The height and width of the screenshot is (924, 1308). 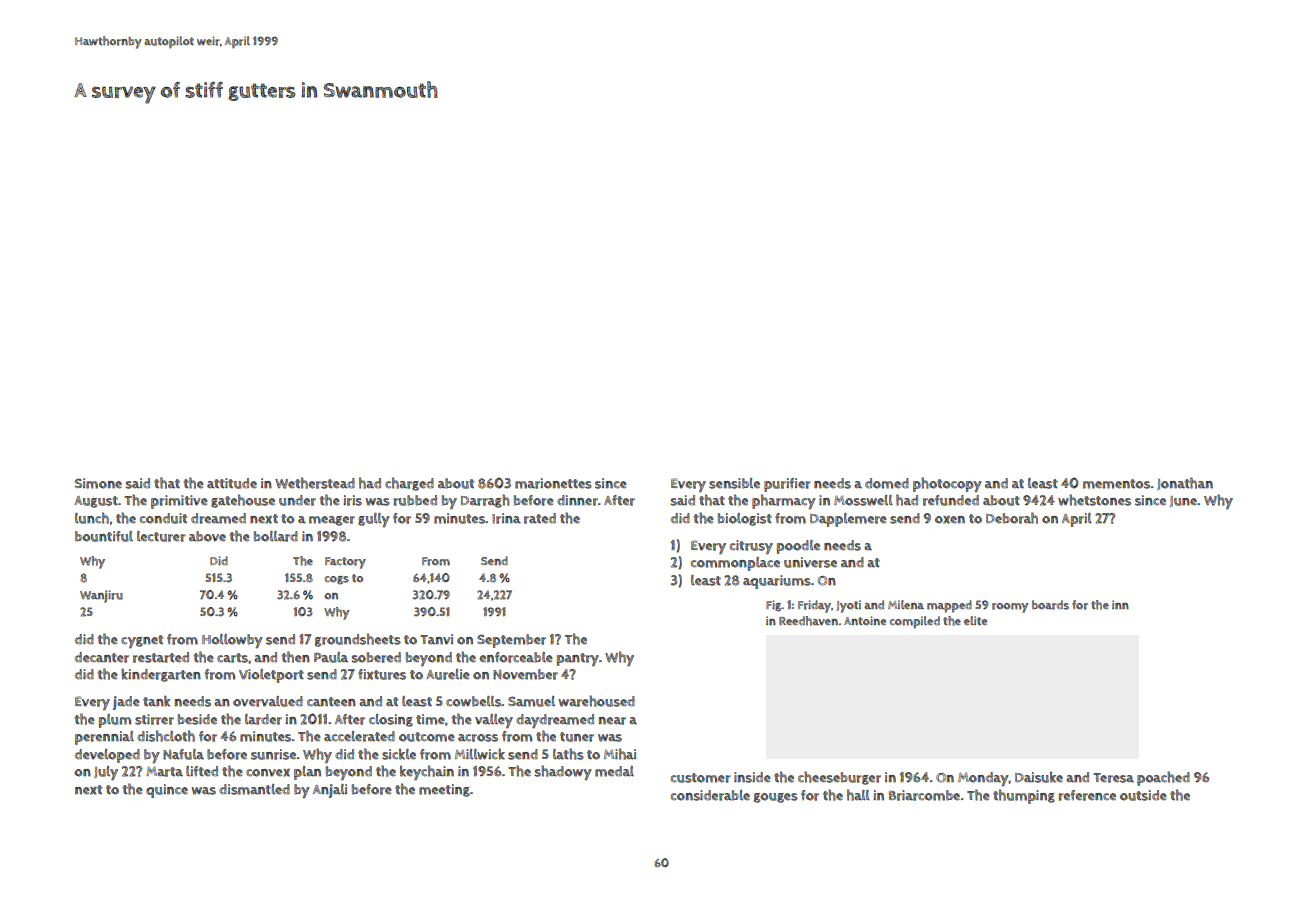 What do you see at coordinates (808, 621) in the screenshot?
I see `Reedhaven` at bounding box center [808, 621].
